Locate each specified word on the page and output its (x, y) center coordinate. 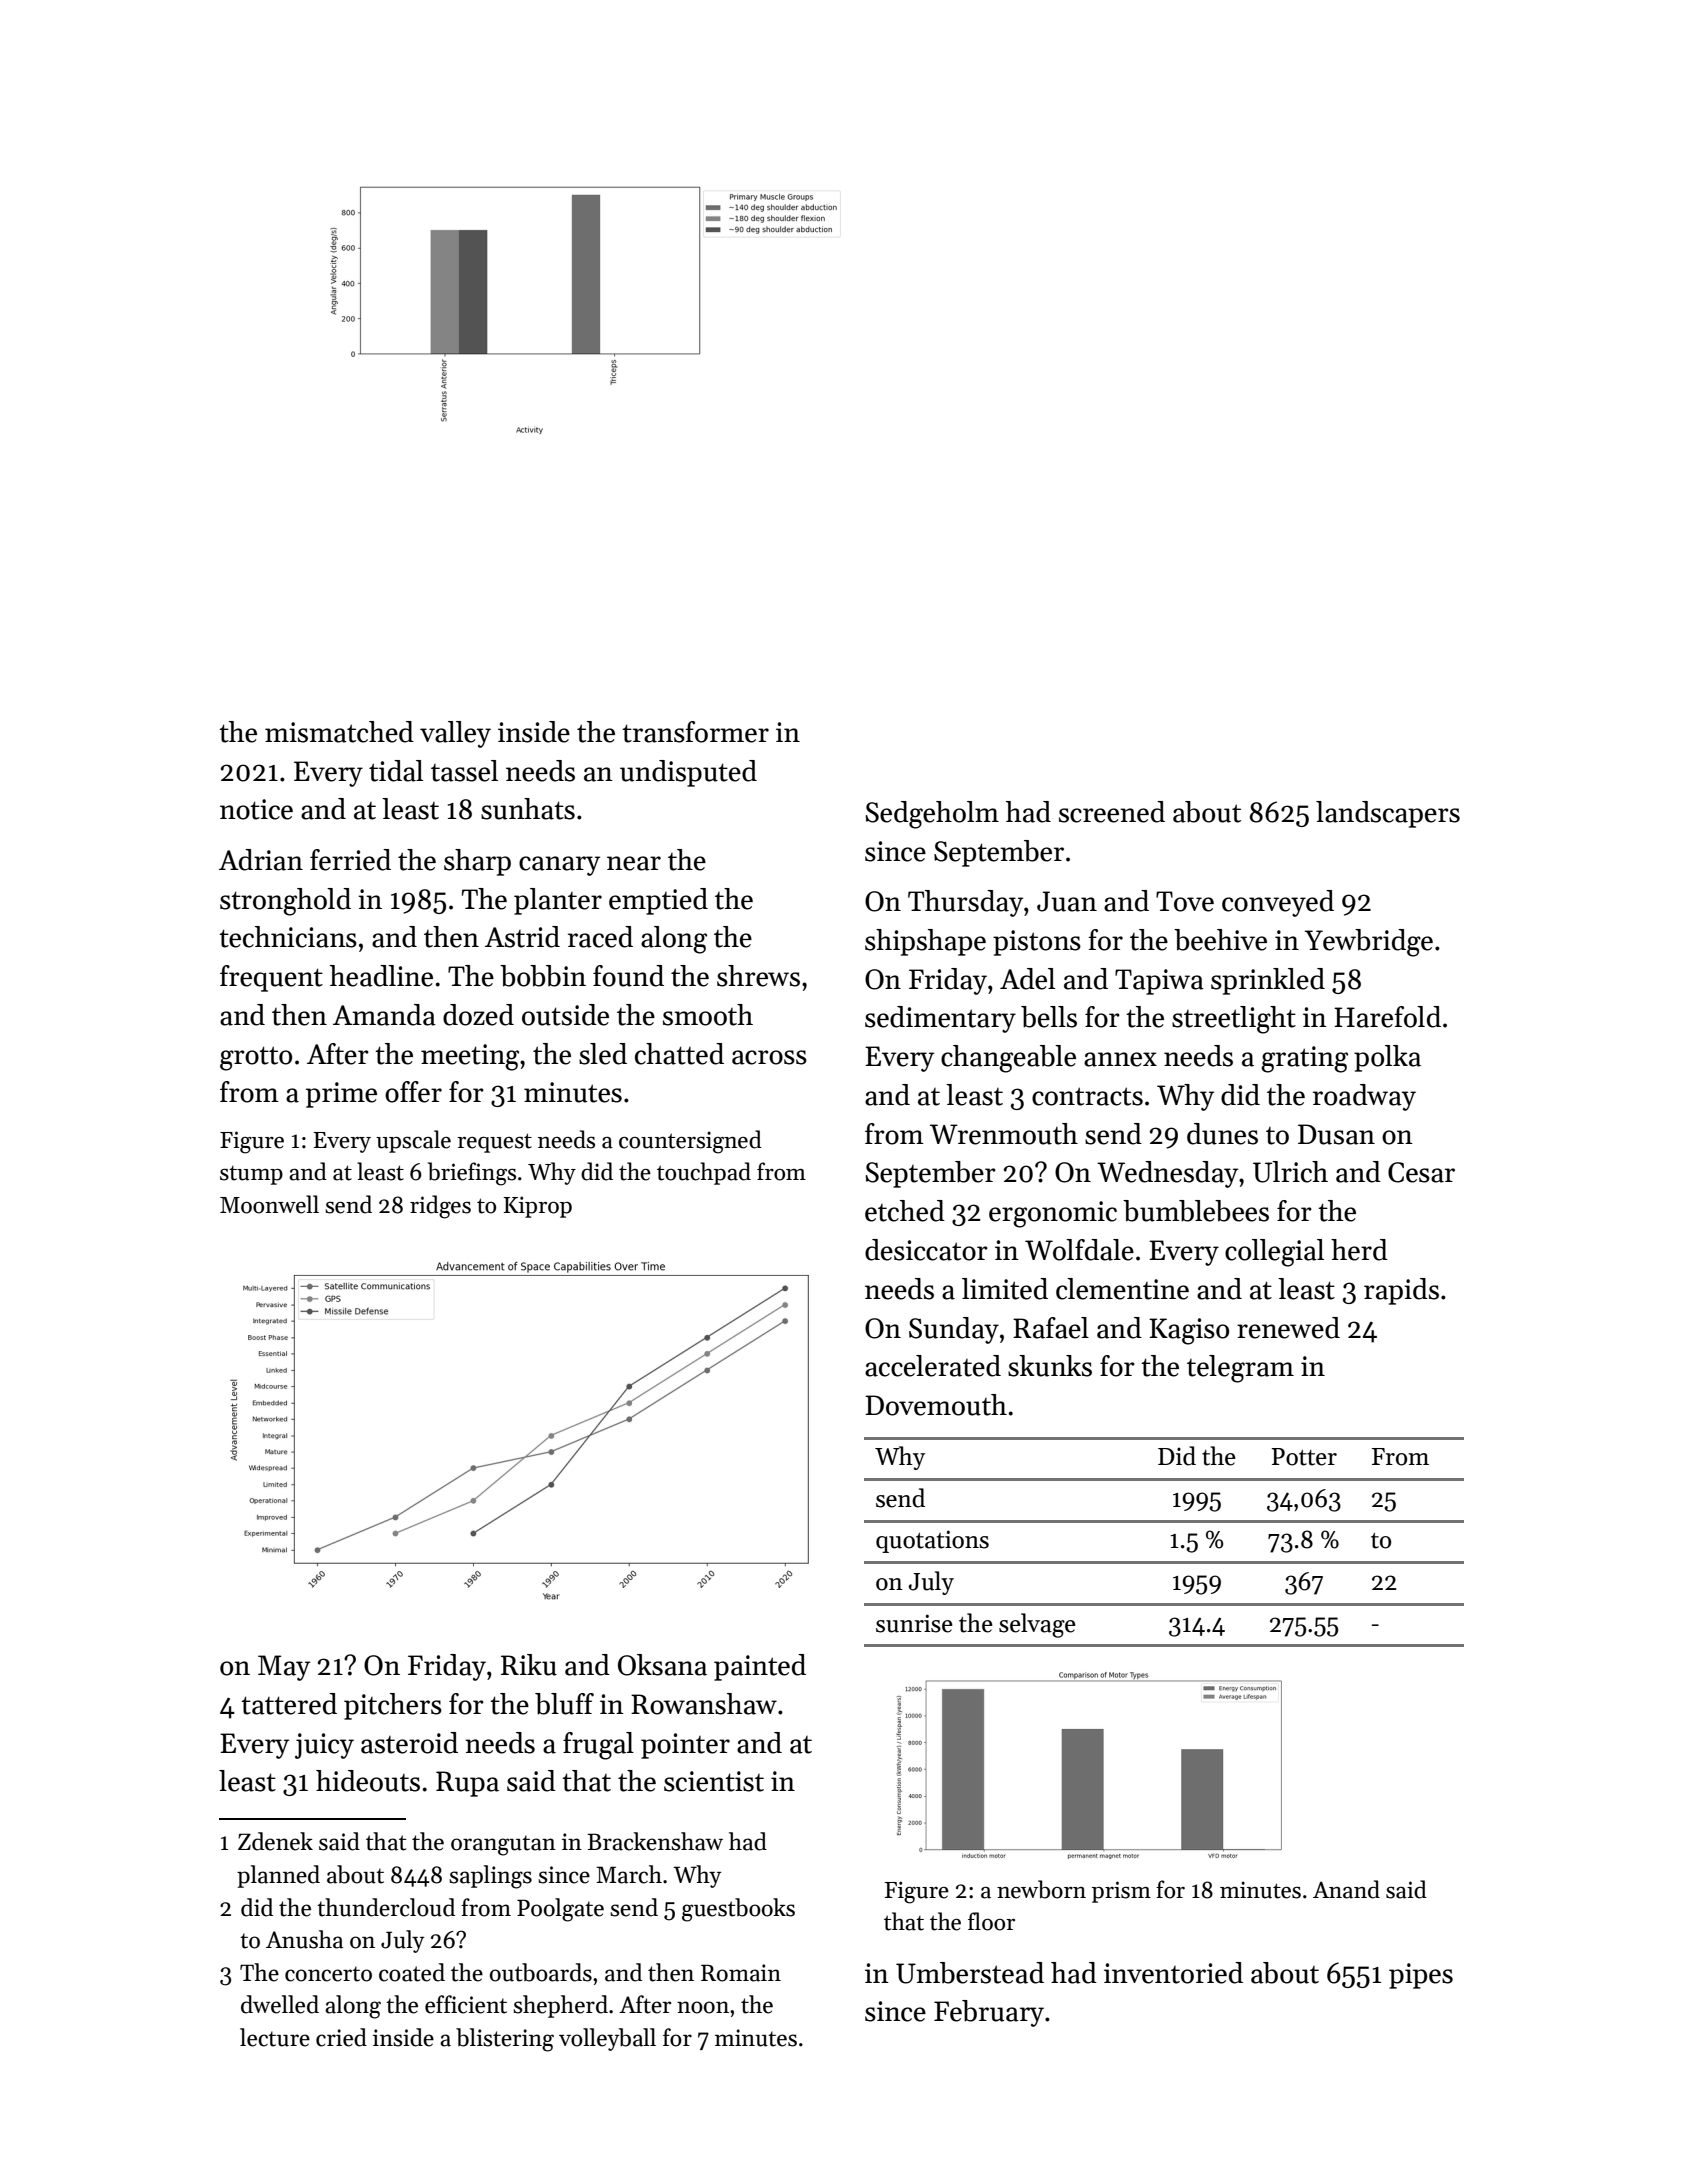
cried (341, 2037)
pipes (1421, 1976)
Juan (1067, 901)
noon (703, 2007)
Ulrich (1290, 1172)
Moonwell (269, 1204)
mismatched (339, 732)
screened (1112, 812)
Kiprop (537, 1207)
